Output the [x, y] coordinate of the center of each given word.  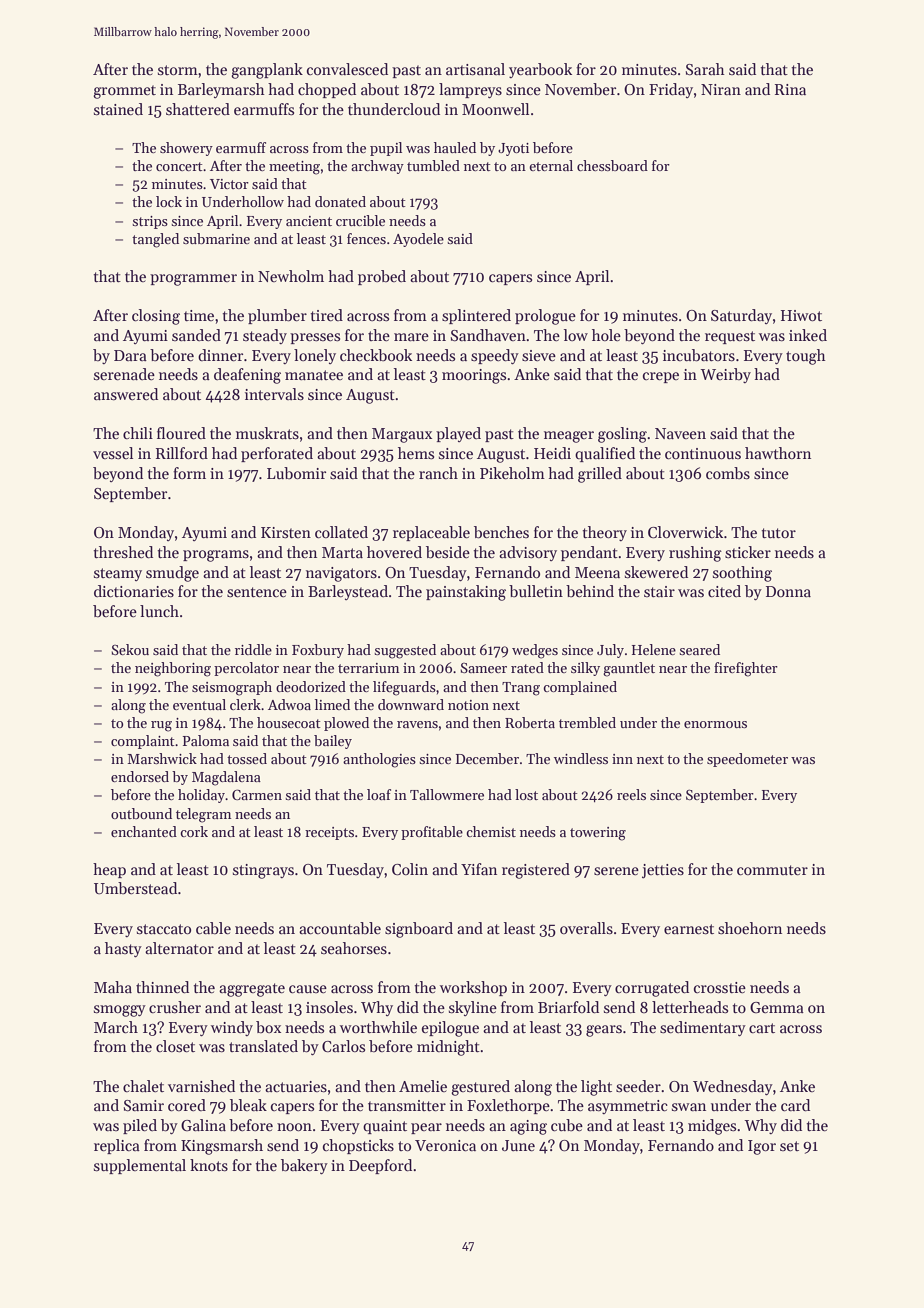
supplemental [140, 1166]
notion [468, 705]
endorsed [140, 776]
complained [580, 688]
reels [631, 794]
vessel [113, 453]
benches [501, 532]
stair [659, 591]
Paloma [206, 740]
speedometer [747, 760]
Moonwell [495, 109]
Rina [790, 89]
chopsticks [358, 1146]
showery [186, 149]
